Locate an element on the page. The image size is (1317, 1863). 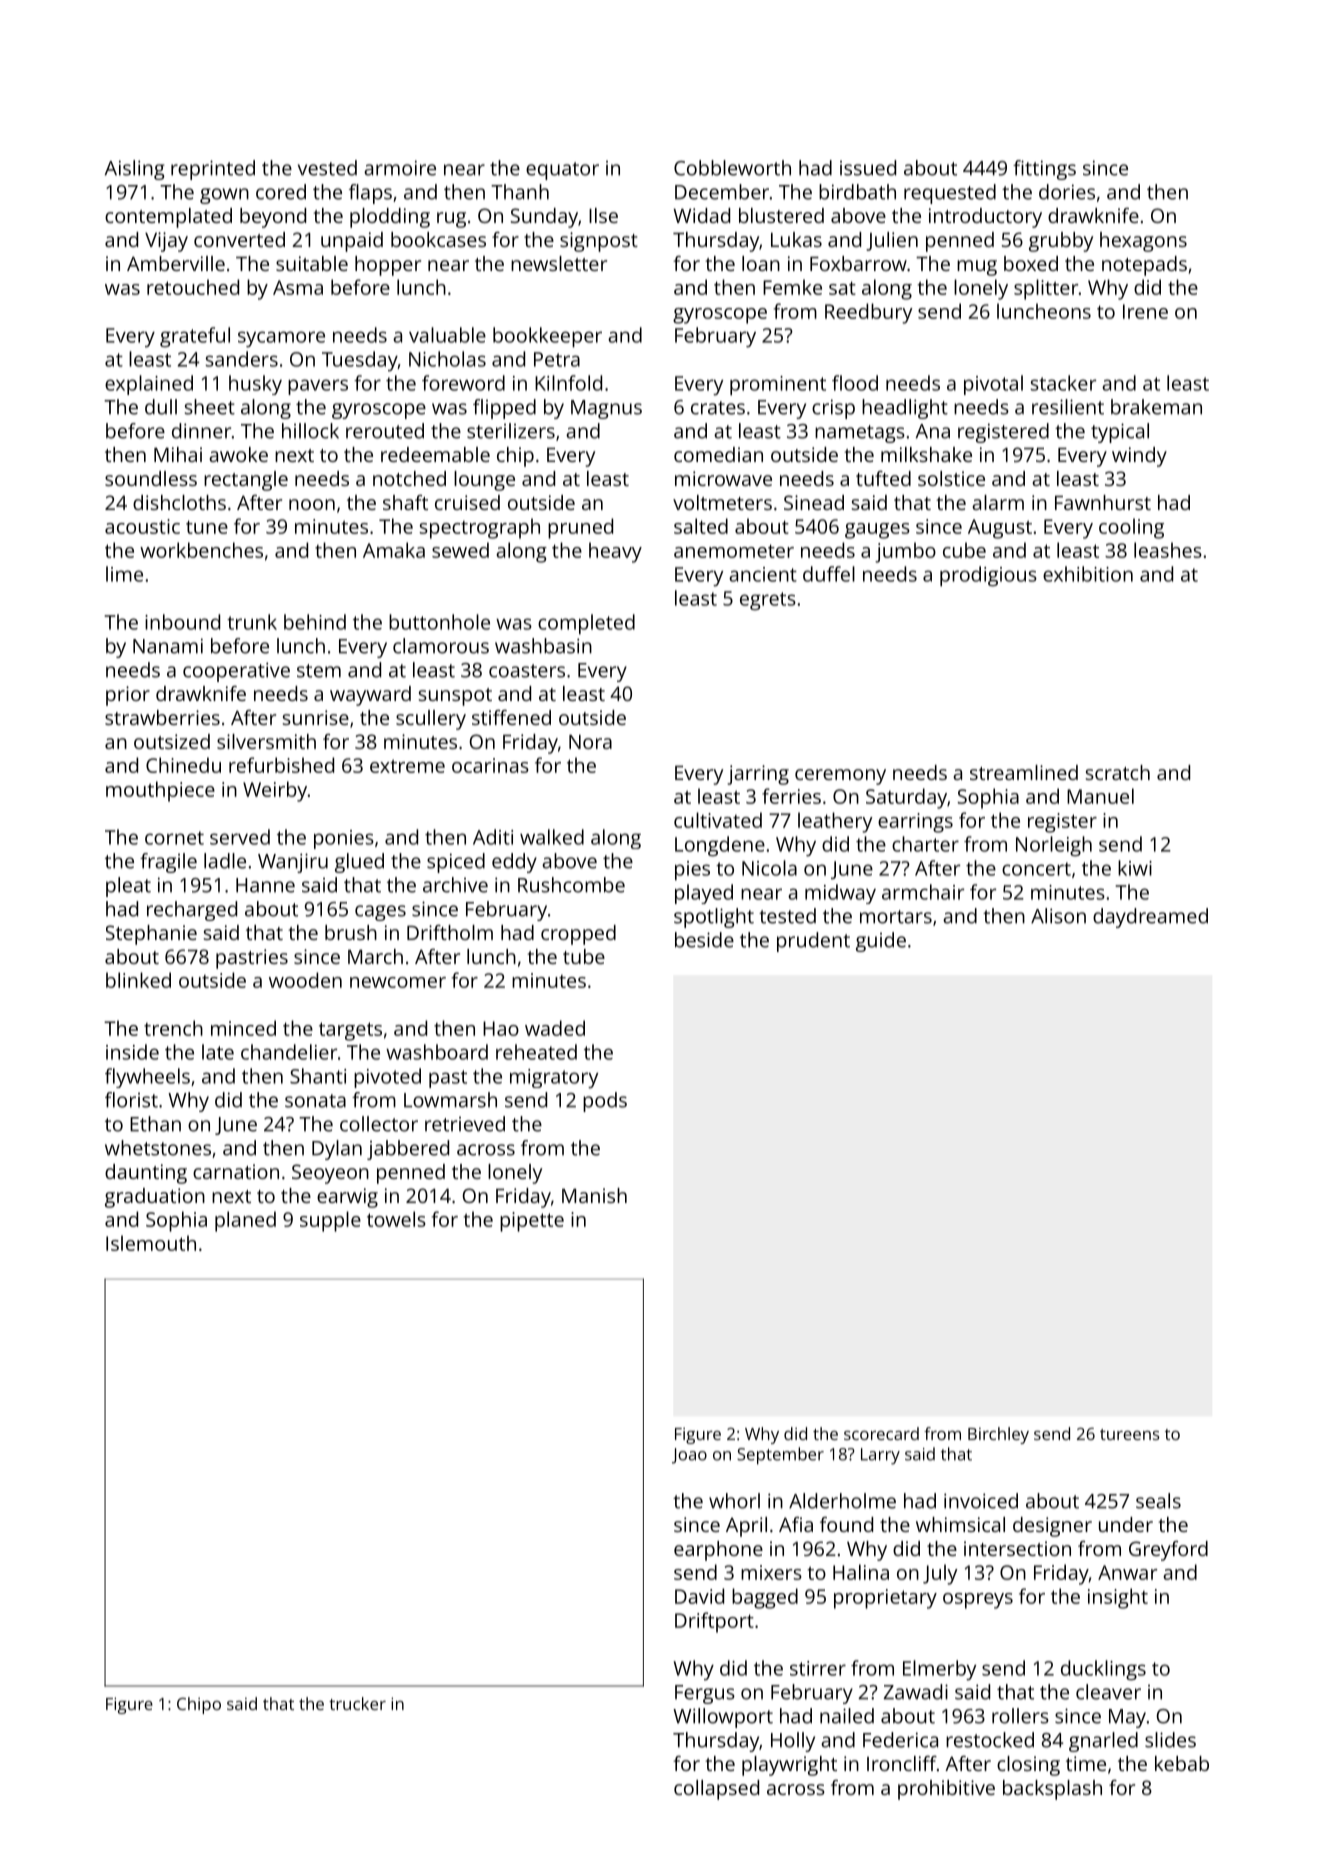
collapsed is located at coordinates (716, 1790).
